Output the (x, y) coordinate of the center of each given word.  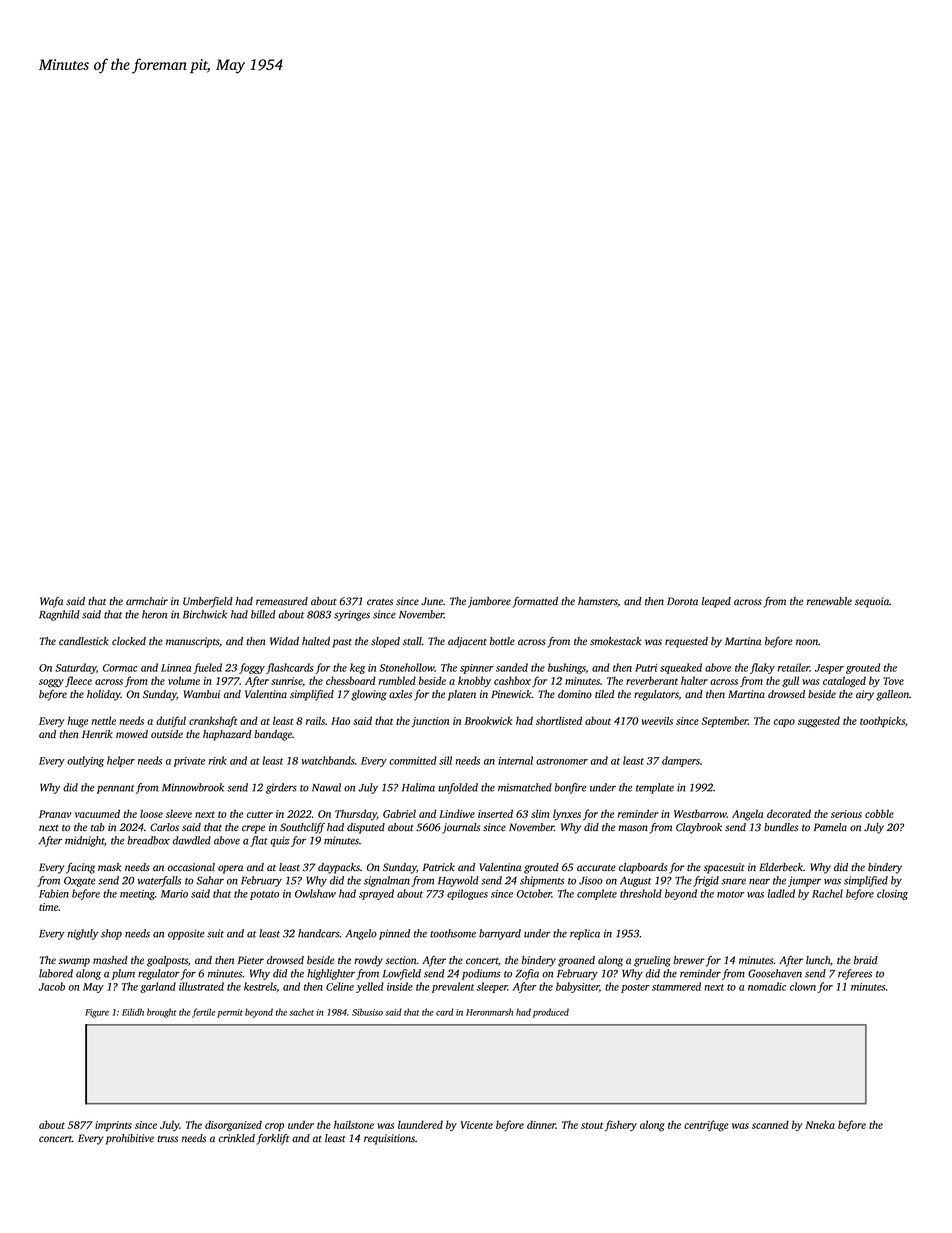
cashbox (512, 680)
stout (592, 1125)
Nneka (820, 1124)
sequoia (872, 602)
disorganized (233, 1126)
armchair (147, 601)
